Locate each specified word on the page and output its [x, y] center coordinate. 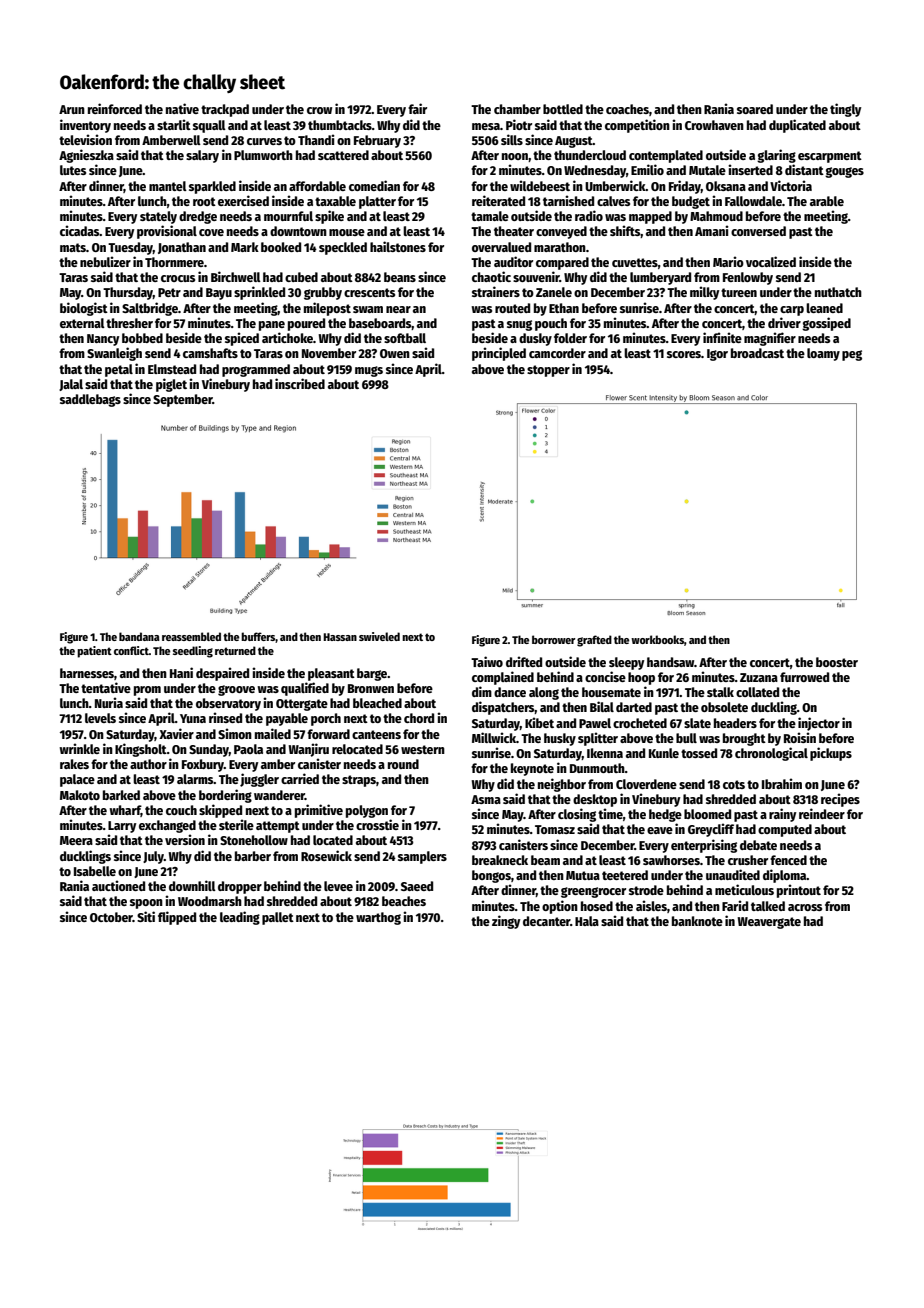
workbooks [657, 639]
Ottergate [302, 705]
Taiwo [487, 661]
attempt [278, 827]
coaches [627, 109]
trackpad [225, 110]
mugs [369, 371]
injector [819, 724]
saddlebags [90, 400]
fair [417, 108]
